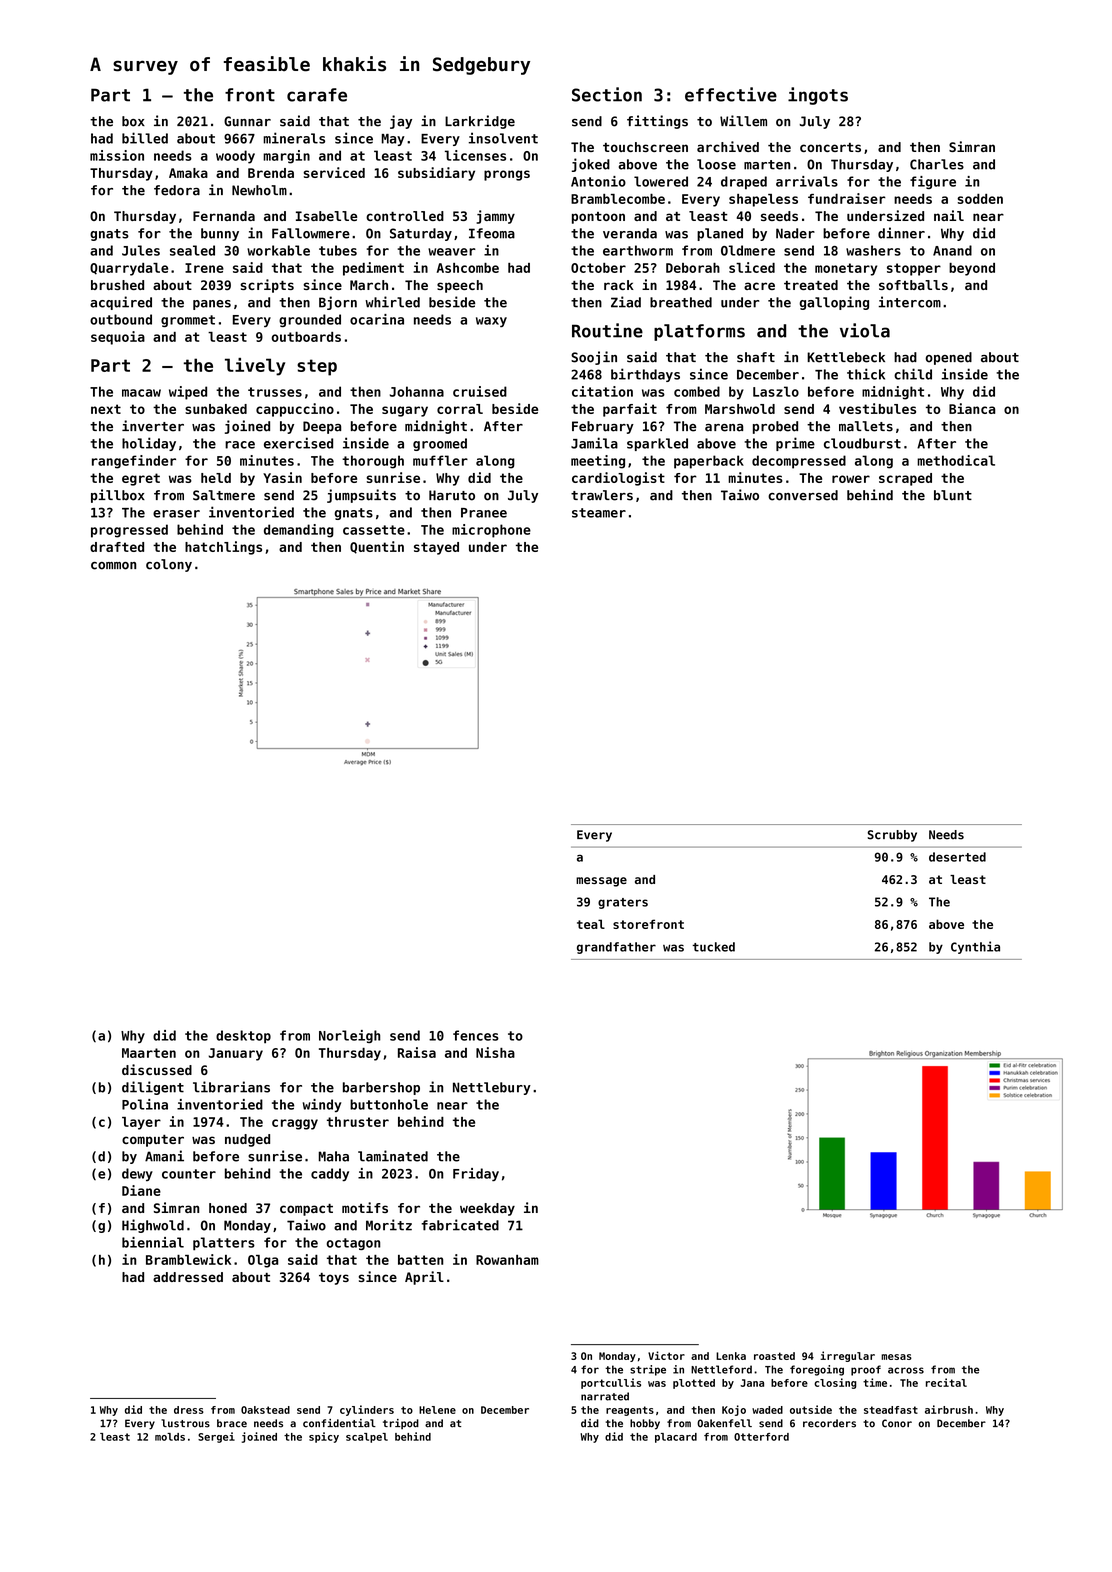 The height and width of the document is (1572, 1112). What do you see at coordinates (611, 1383) in the document?
I see `portcullis` at bounding box center [611, 1383].
